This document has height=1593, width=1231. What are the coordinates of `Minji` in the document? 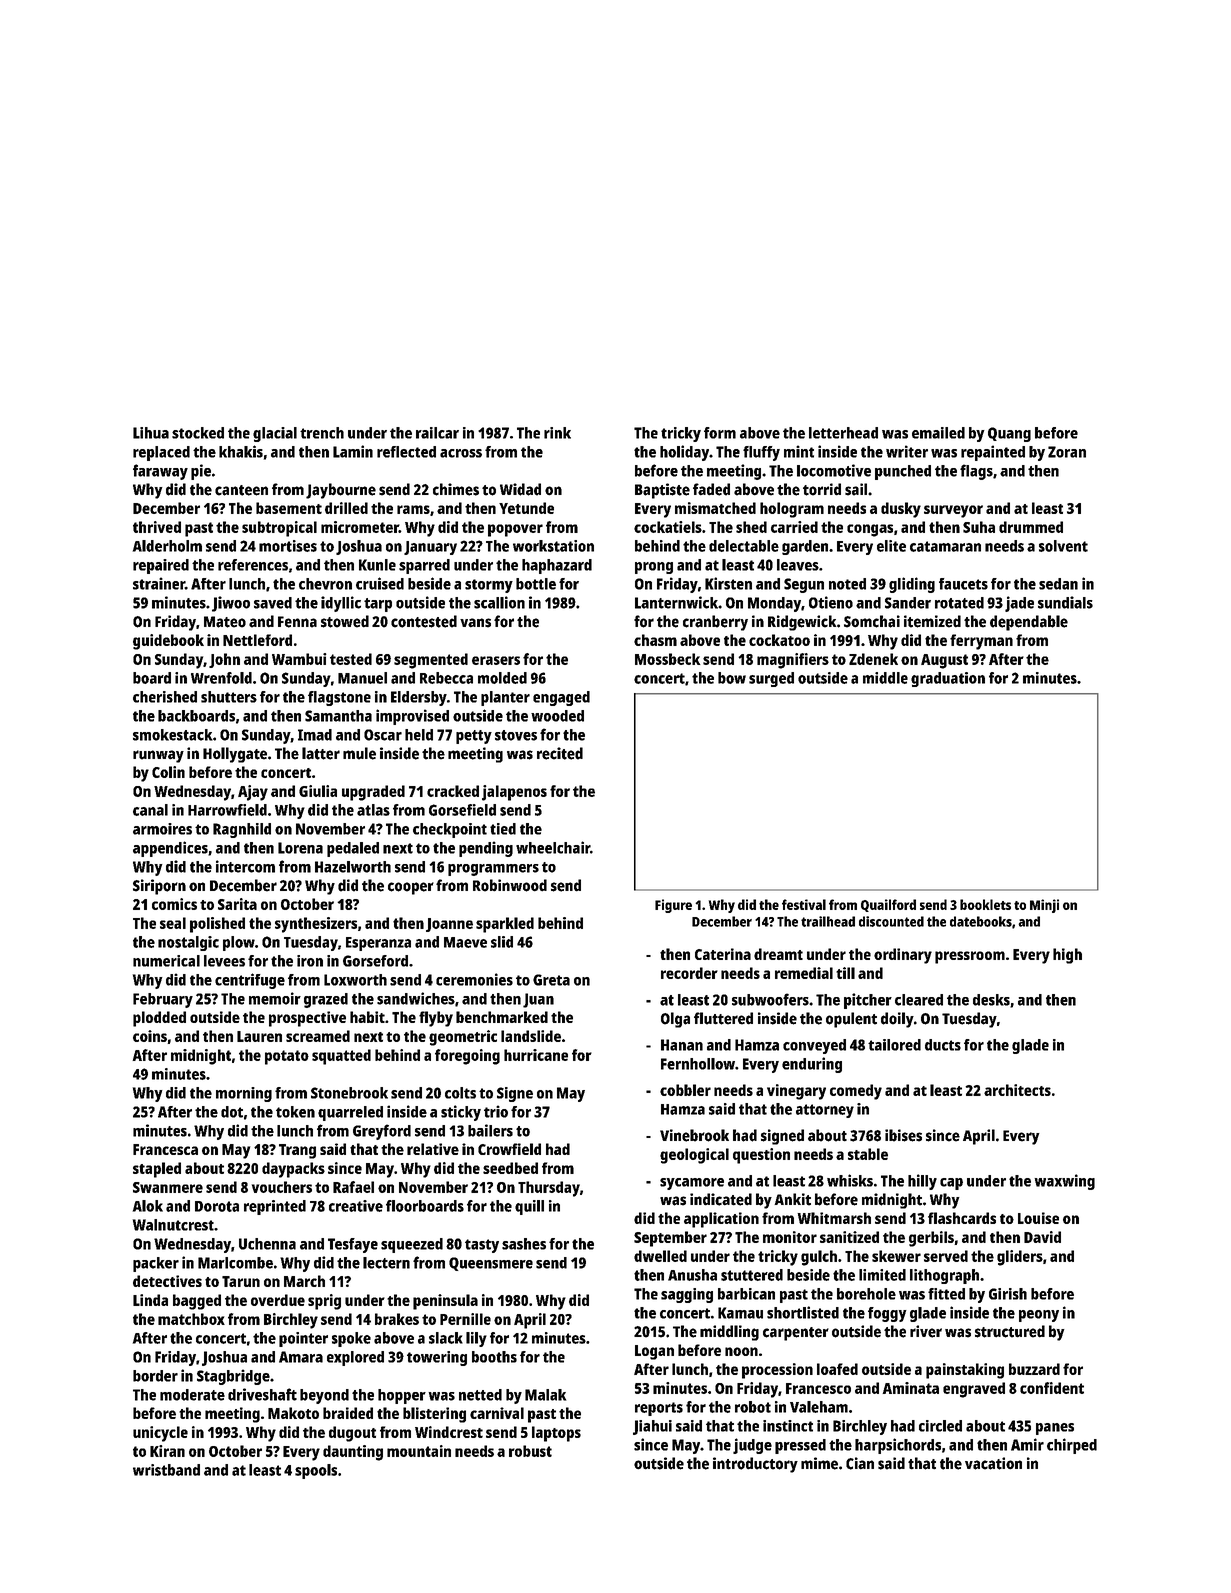 It's located at (1044, 906).
